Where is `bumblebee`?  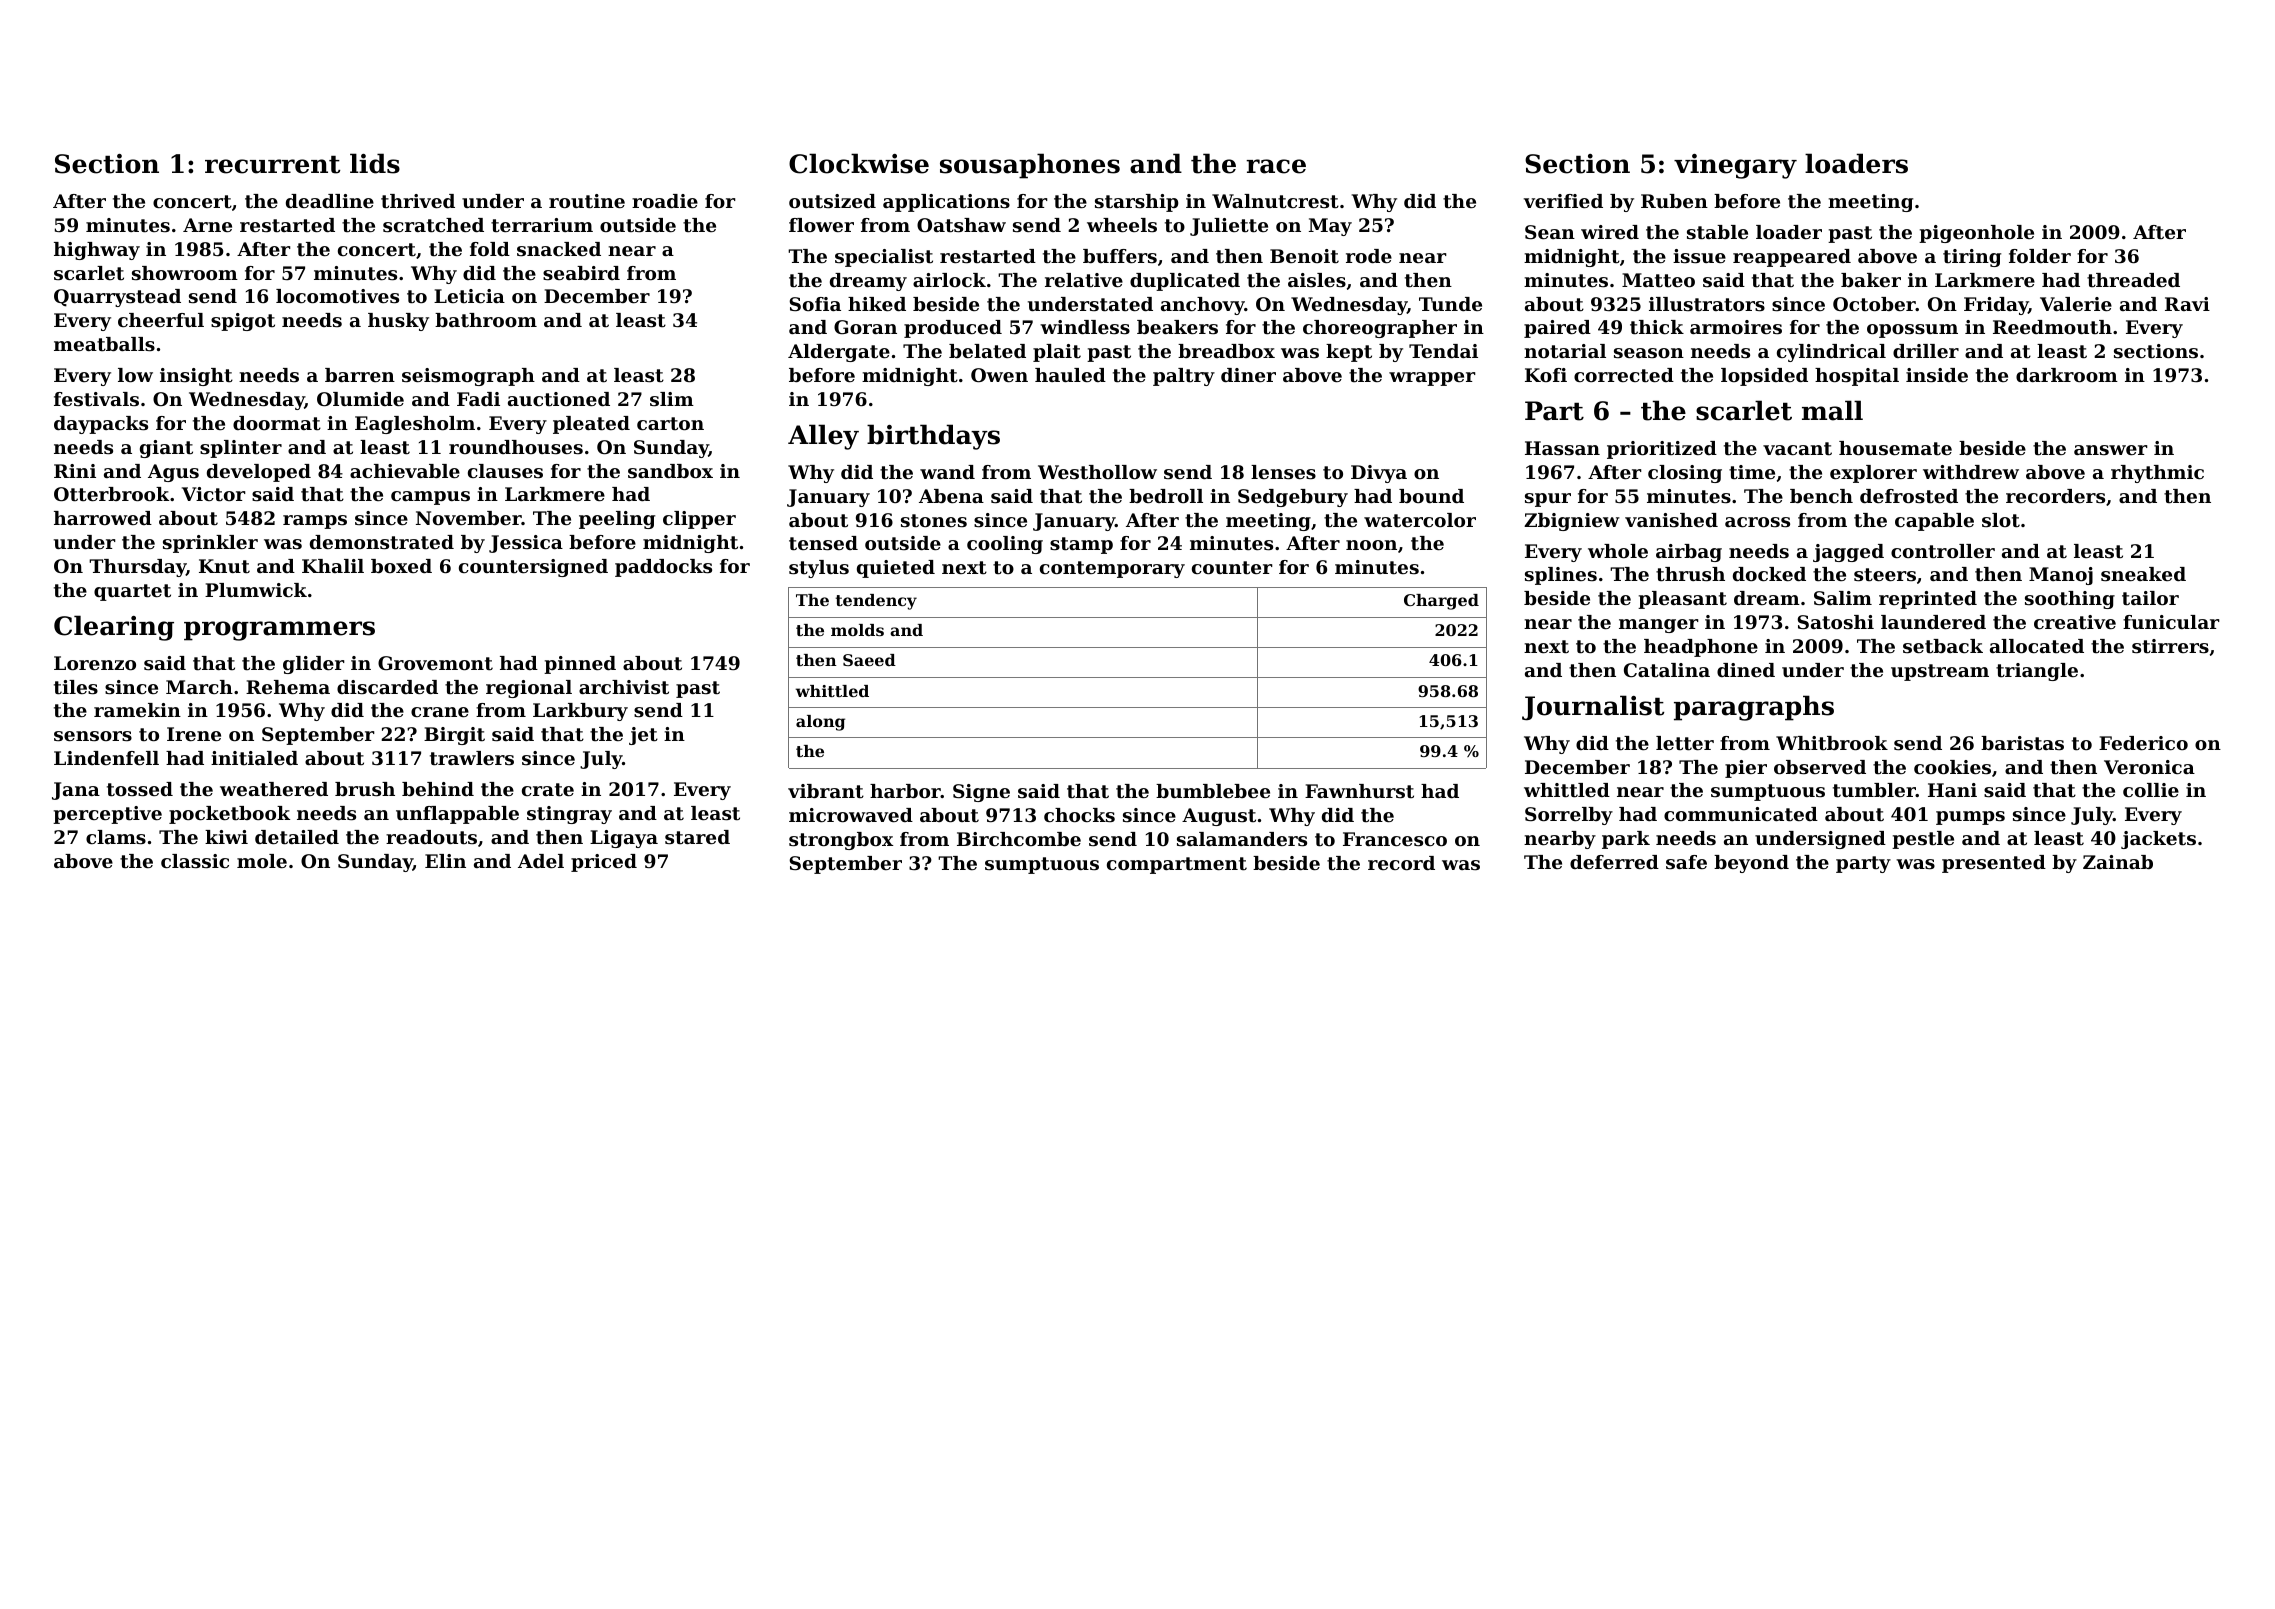 bumblebee is located at coordinates (1213, 791).
